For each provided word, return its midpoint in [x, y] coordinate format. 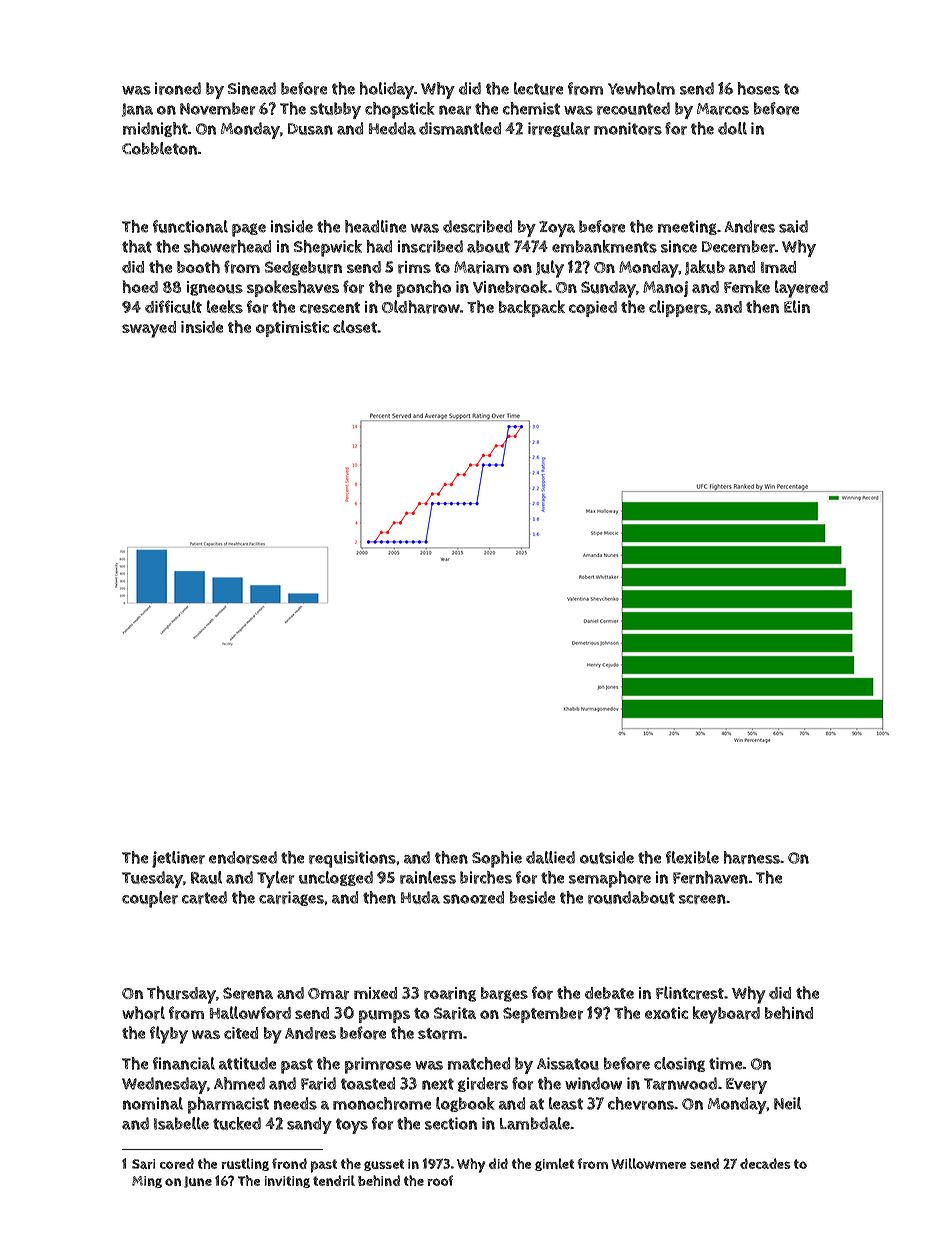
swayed [149, 329]
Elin [797, 306]
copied [593, 309]
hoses [758, 88]
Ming [147, 1182]
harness [752, 857]
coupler [150, 899]
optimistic [292, 329]
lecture [538, 88]
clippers [678, 308]
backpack [532, 308]
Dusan [310, 129]
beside [532, 897]
